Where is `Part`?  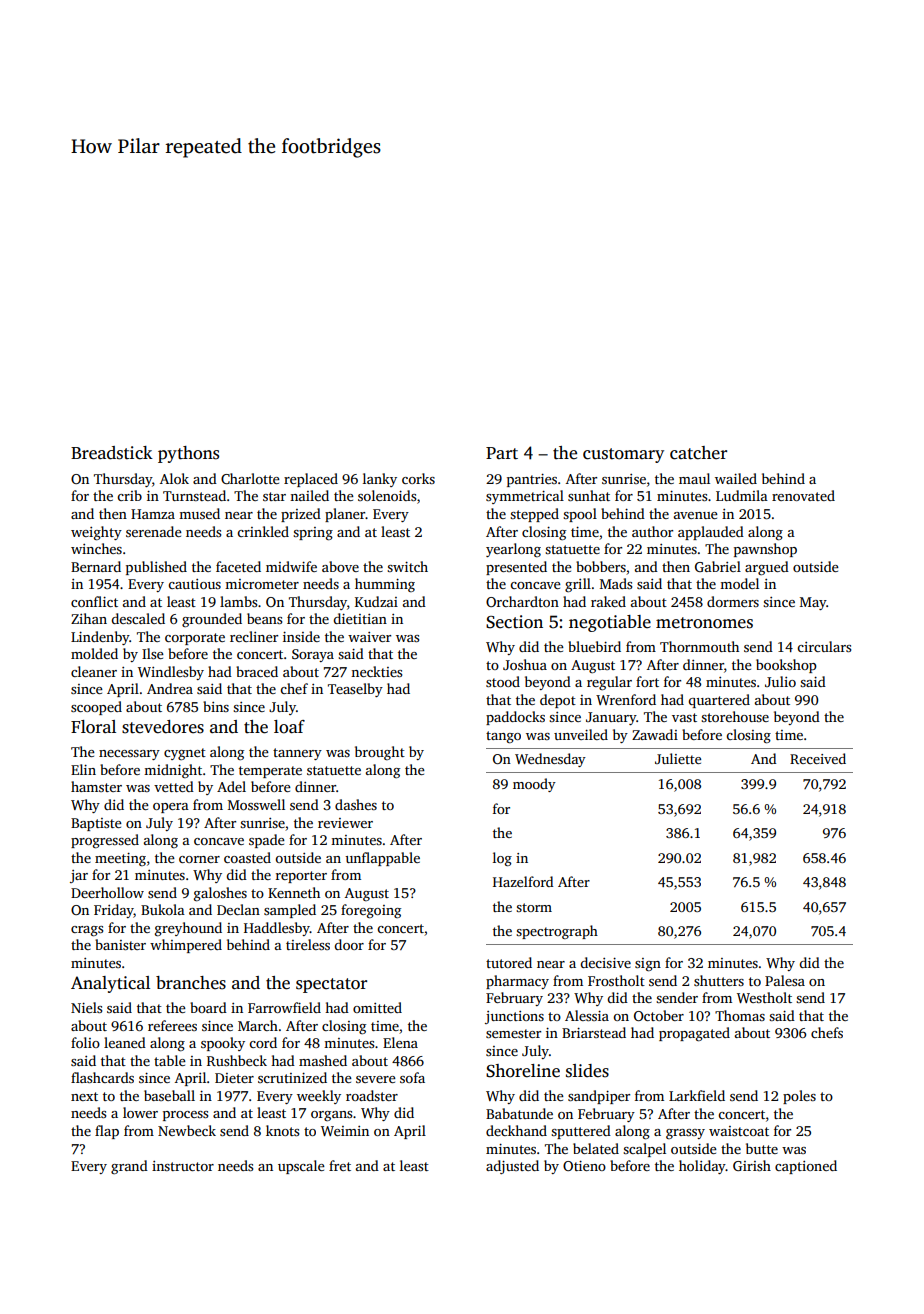 Part is located at coordinates (502, 453).
